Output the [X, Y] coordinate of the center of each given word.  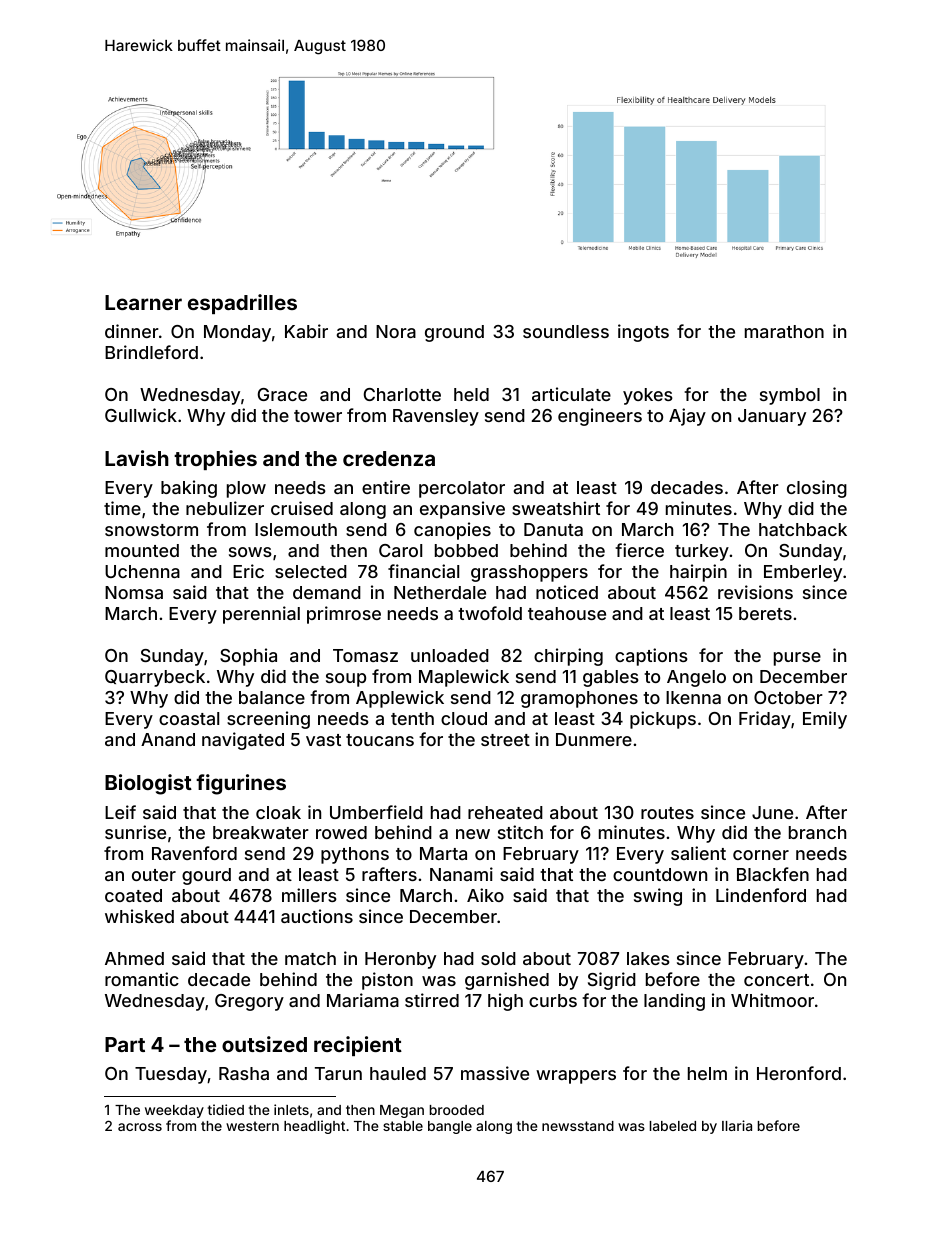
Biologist [148, 784]
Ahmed [134, 958]
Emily [825, 720]
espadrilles [242, 304]
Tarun [338, 1073]
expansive [462, 510]
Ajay [687, 417]
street [505, 740]
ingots [643, 333]
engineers [600, 417]
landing [674, 1002]
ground [454, 333]
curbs [553, 1000]
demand [327, 592]
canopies [452, 531]
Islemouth [296, 529]
